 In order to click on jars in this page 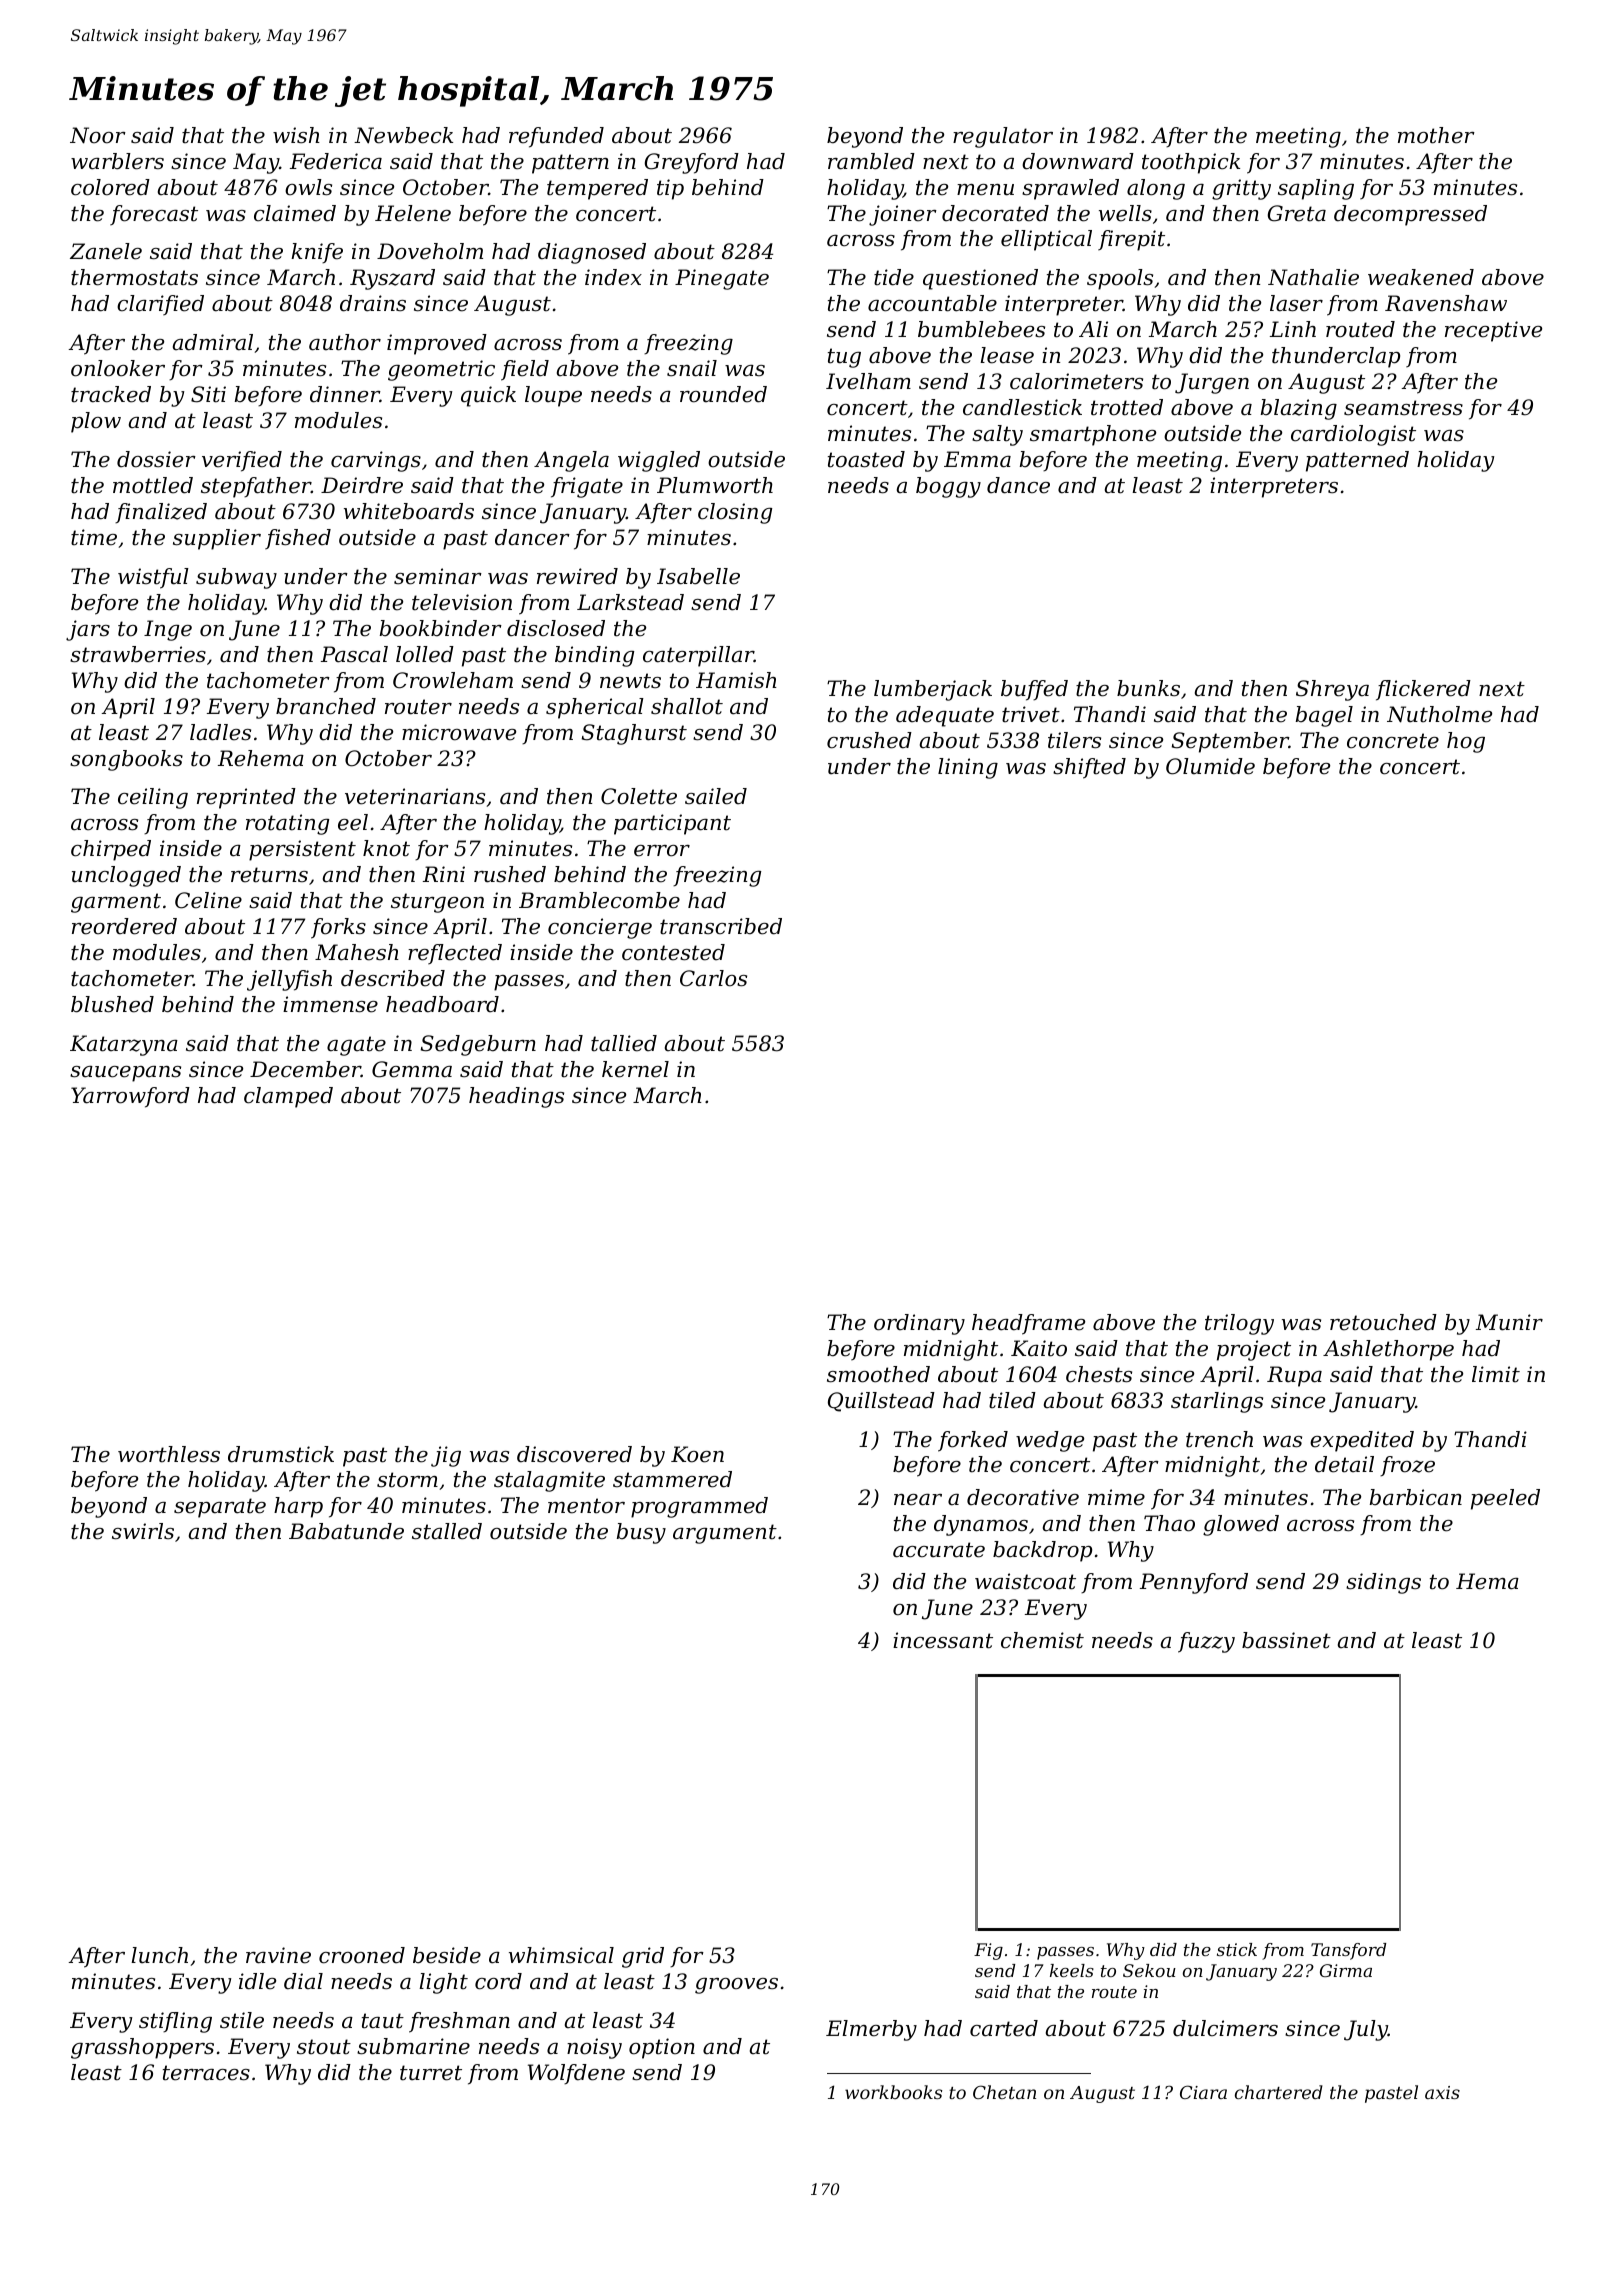, I will do `click(88, 630)`.
